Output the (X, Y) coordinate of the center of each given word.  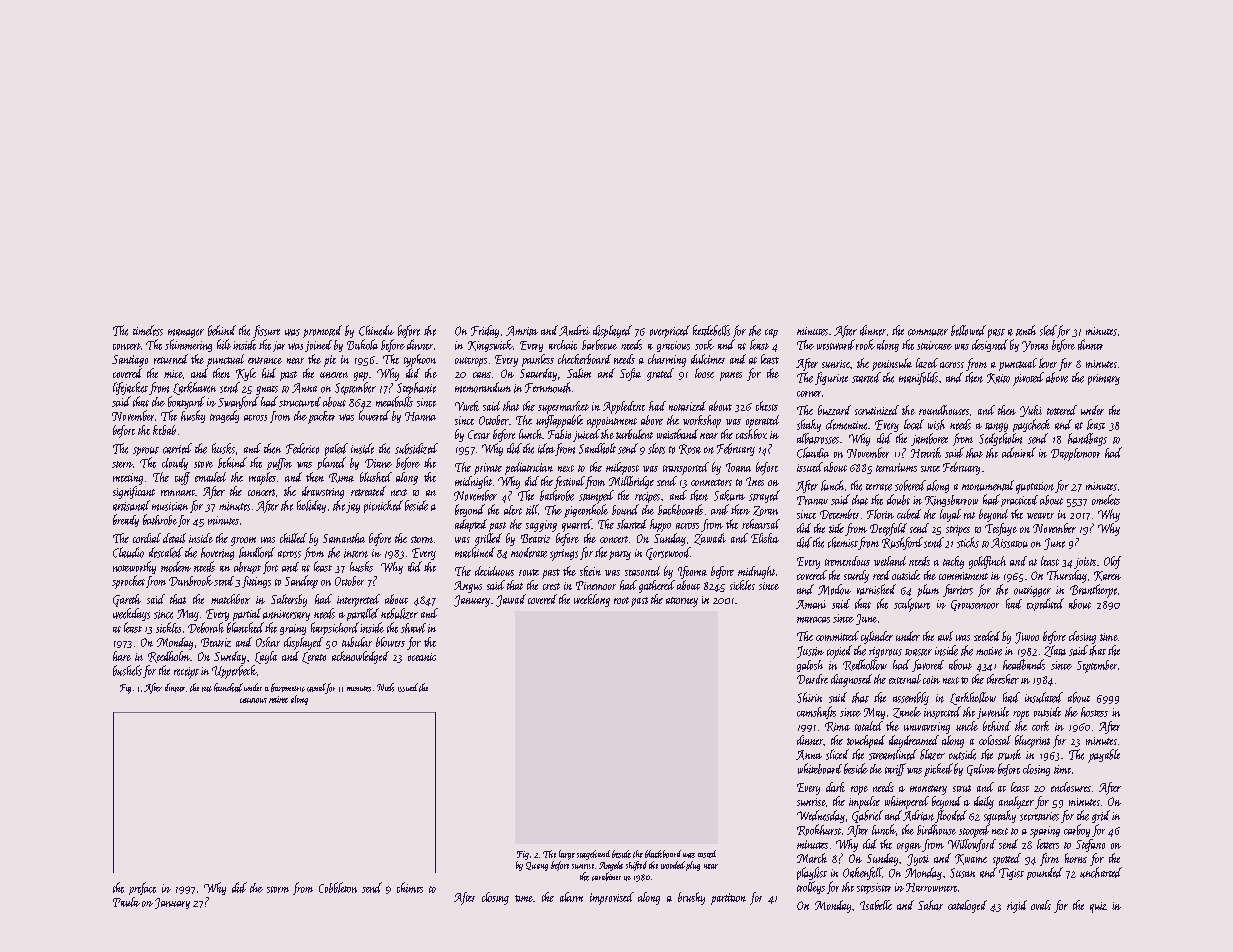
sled (1048, 330)
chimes (410, 887)
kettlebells (711, 330)
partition (728, 899)
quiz (1098, 907)
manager (186, 333)
